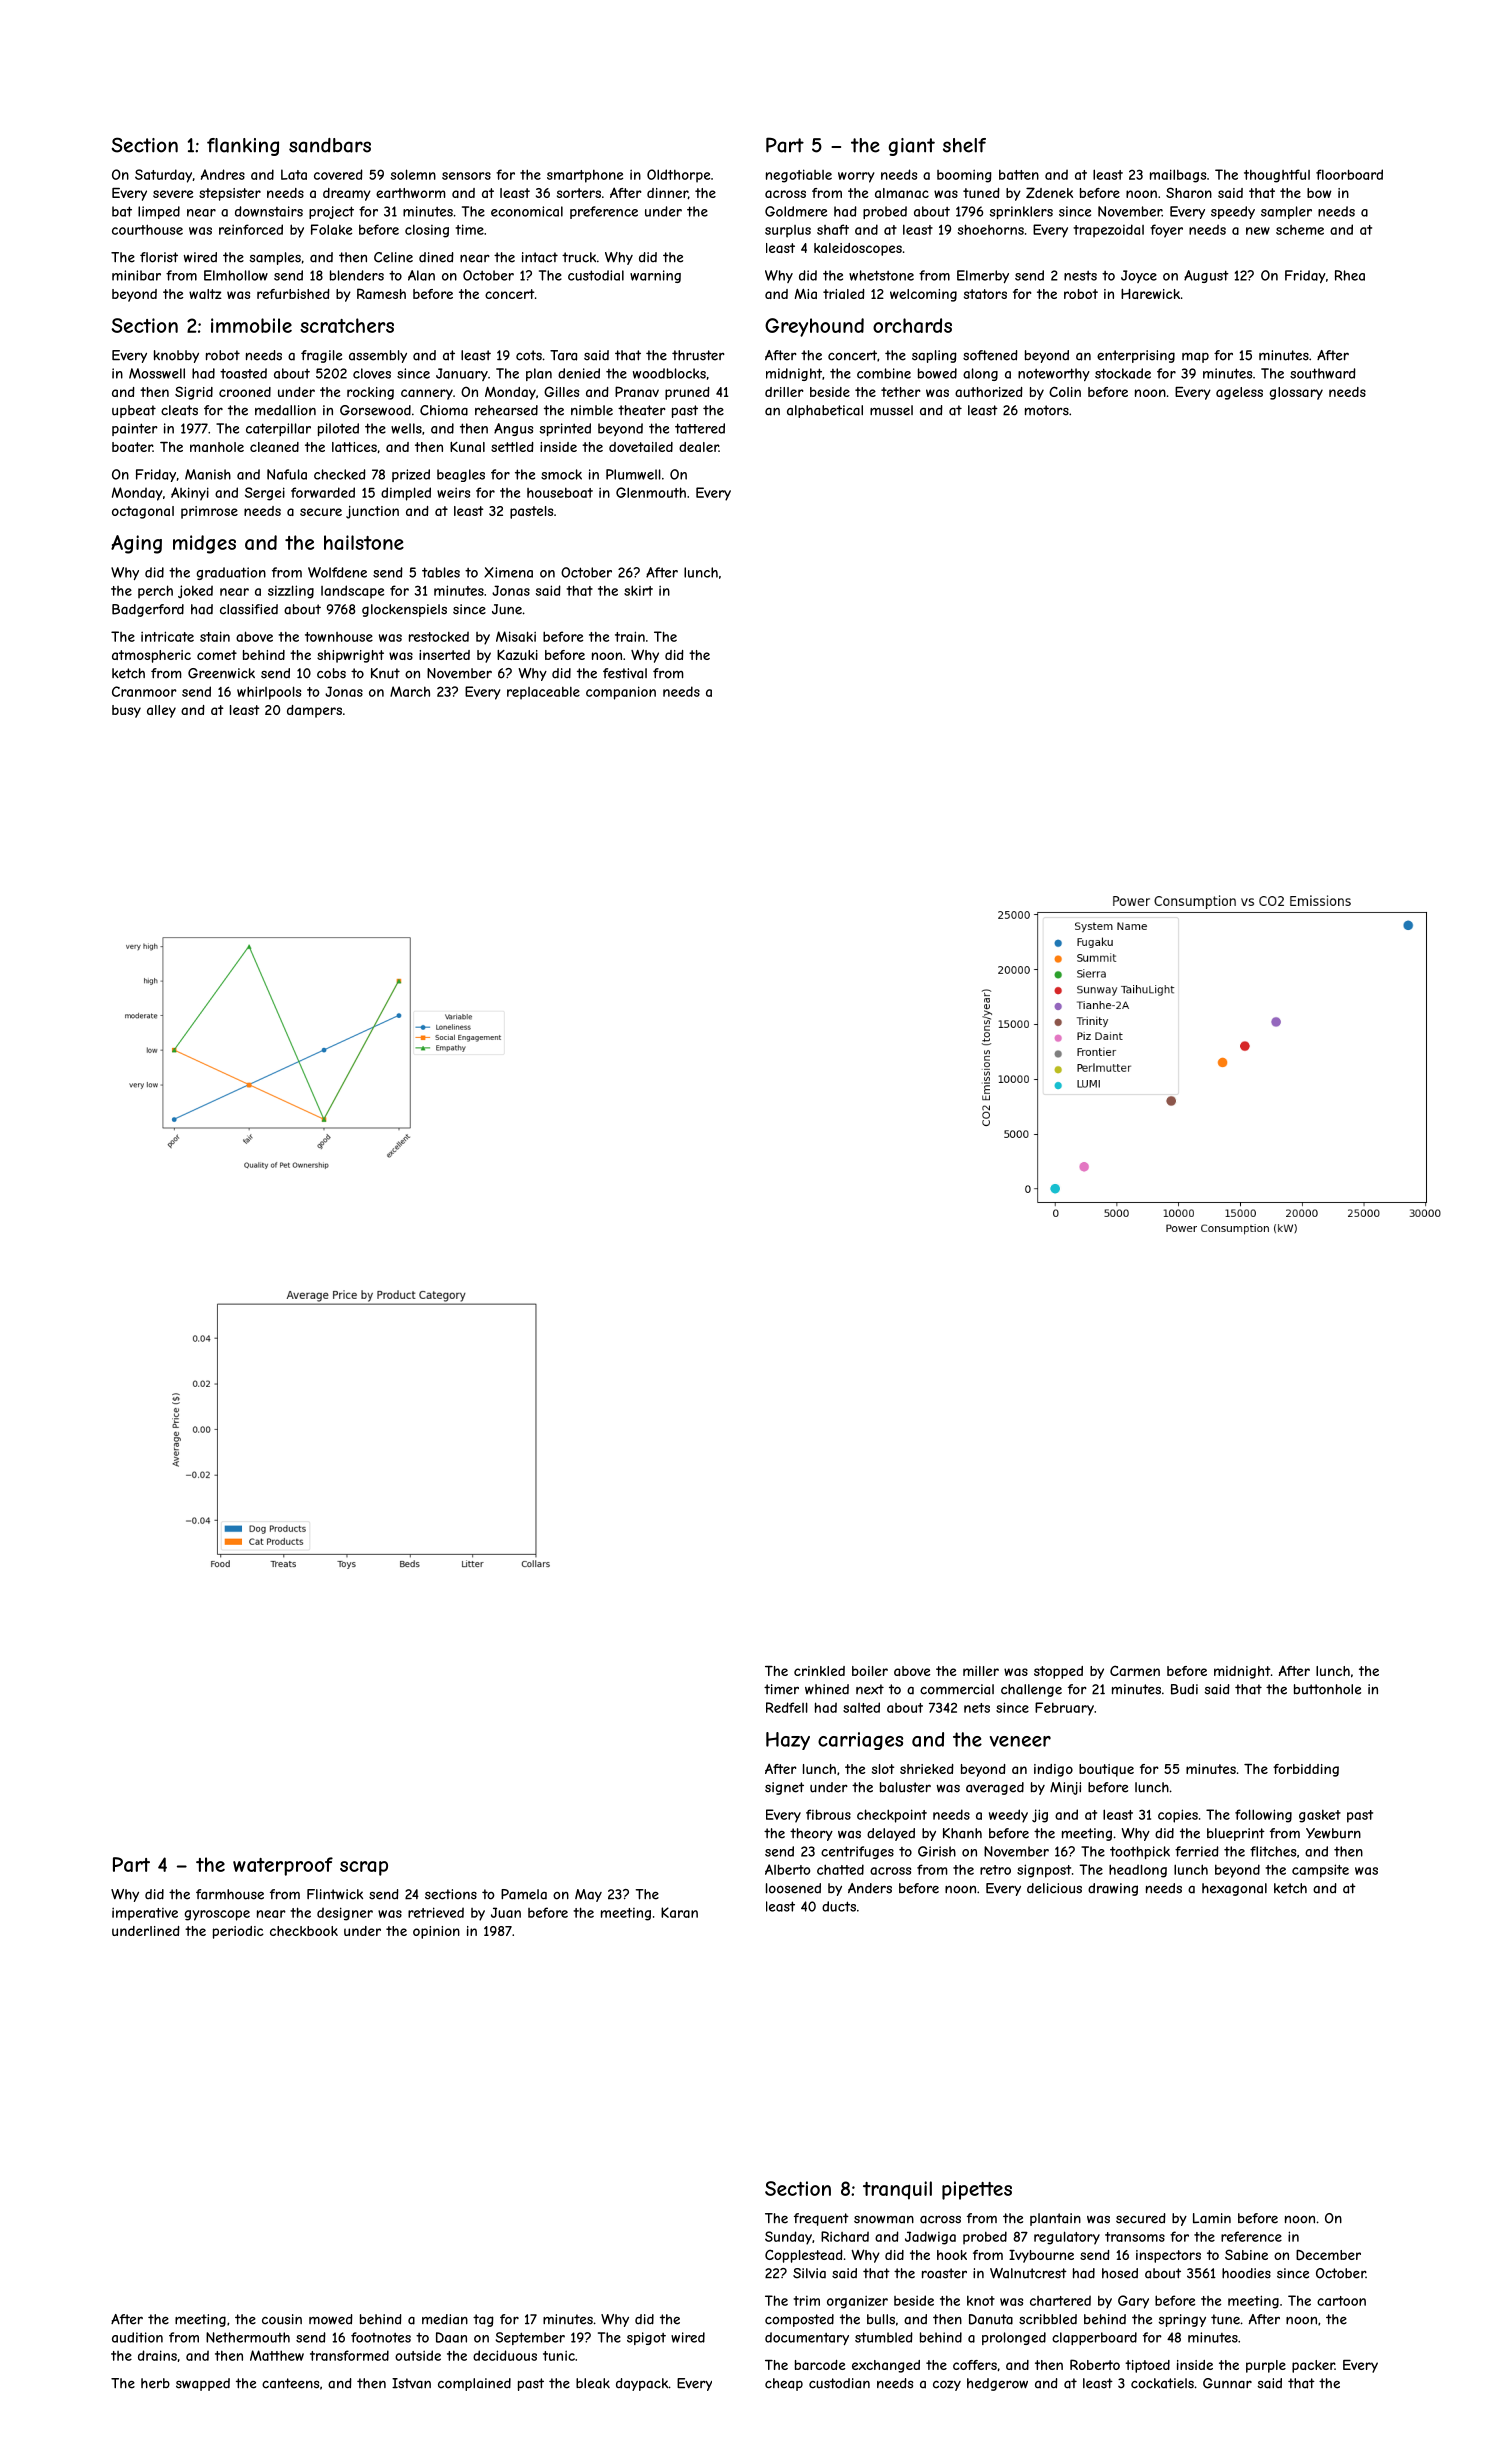 The height and width of the screenshot is (2464, 1496). I want to click on scrap, so click(364, 1868).
